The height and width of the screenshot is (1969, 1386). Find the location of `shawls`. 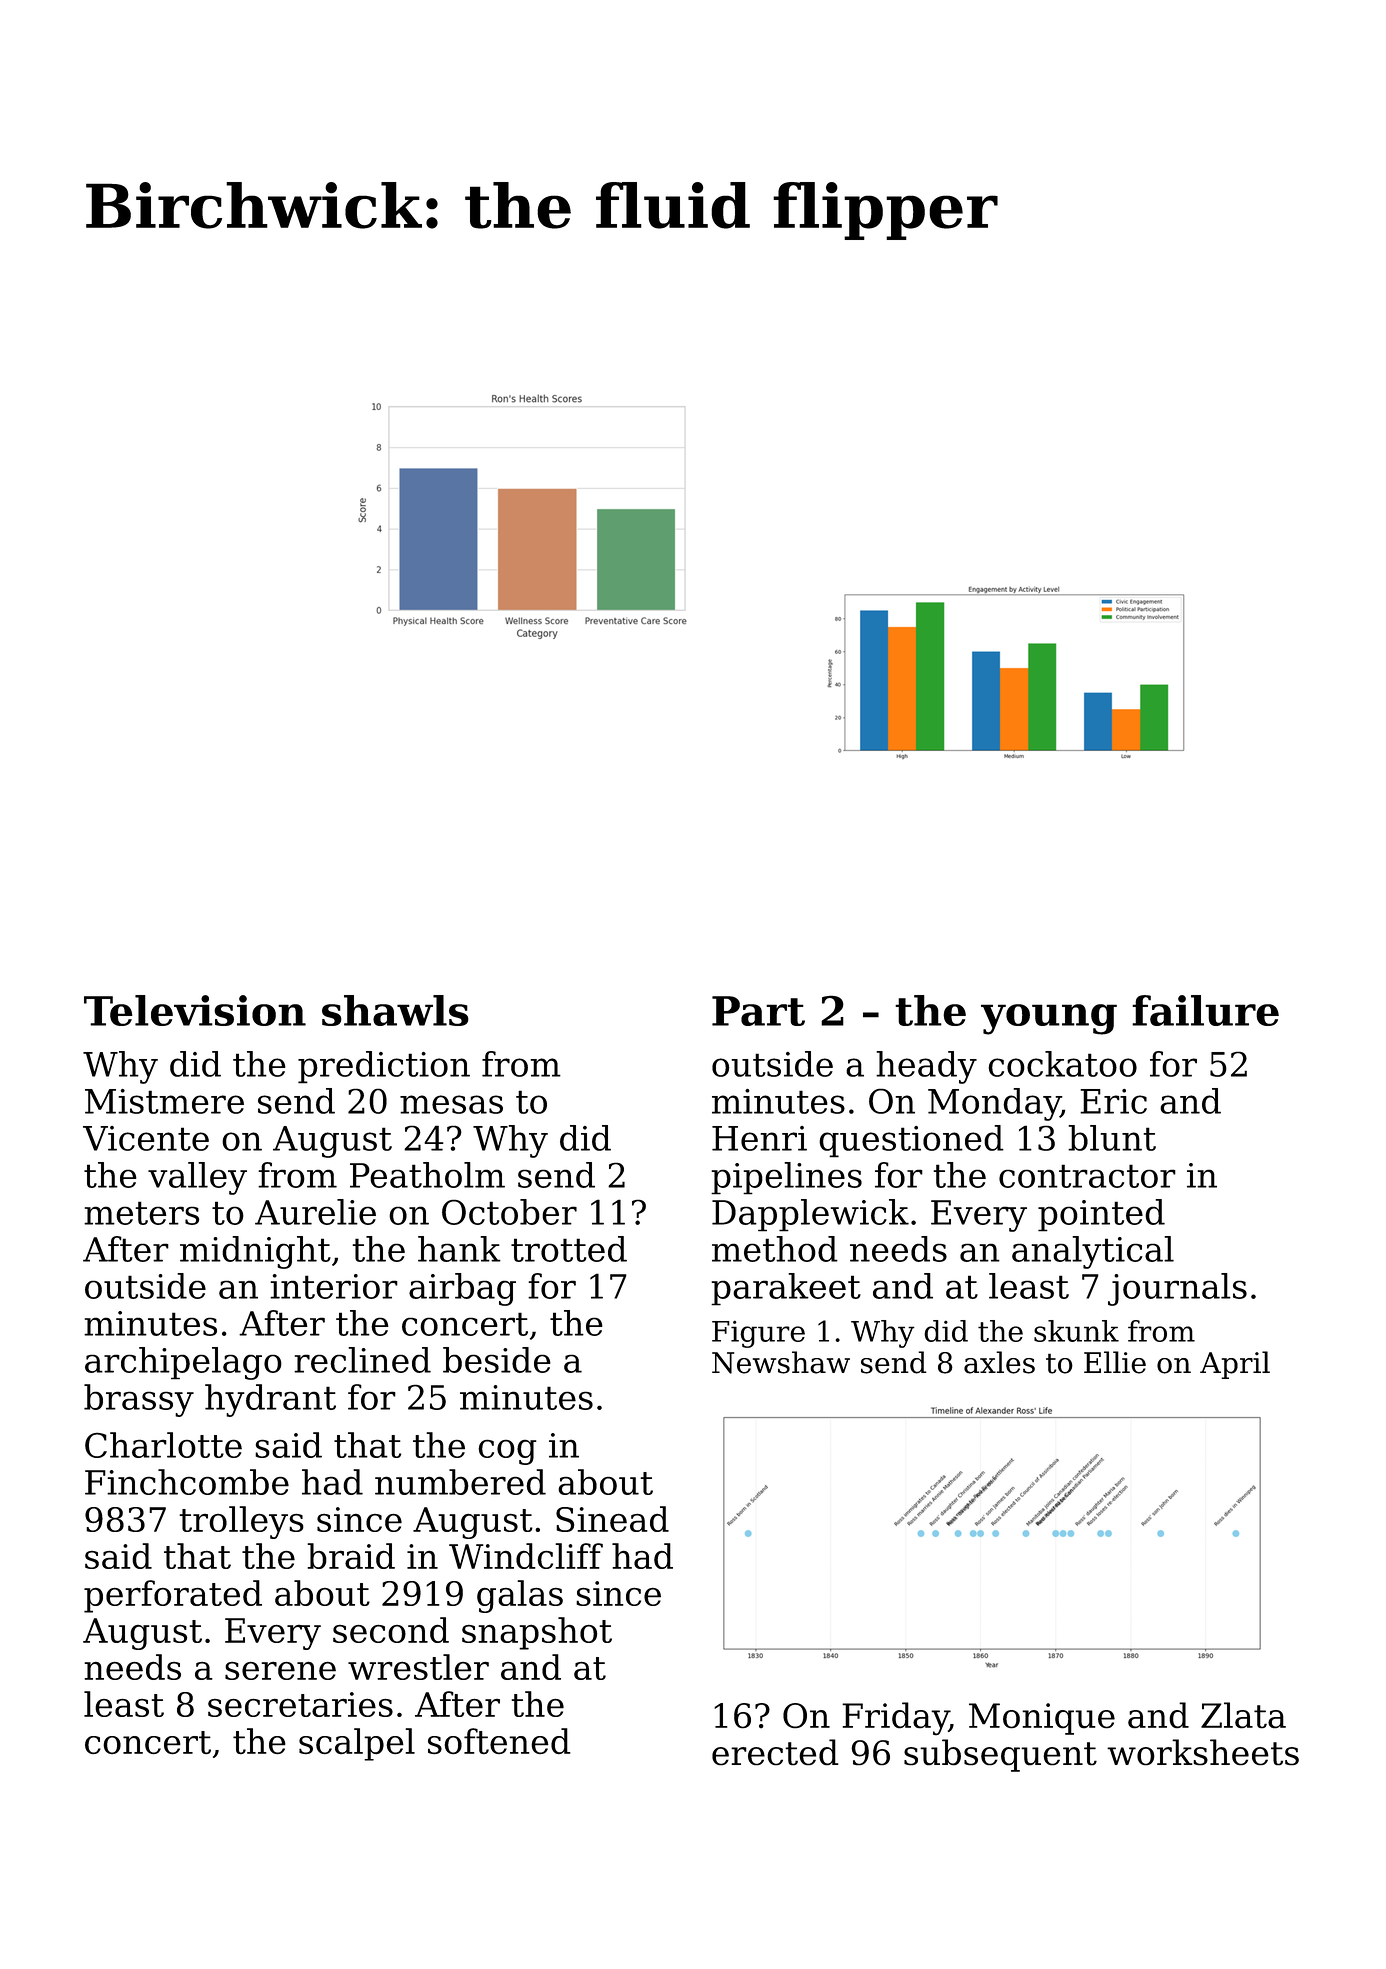

shawls is located at coordinates (395, 1010).
